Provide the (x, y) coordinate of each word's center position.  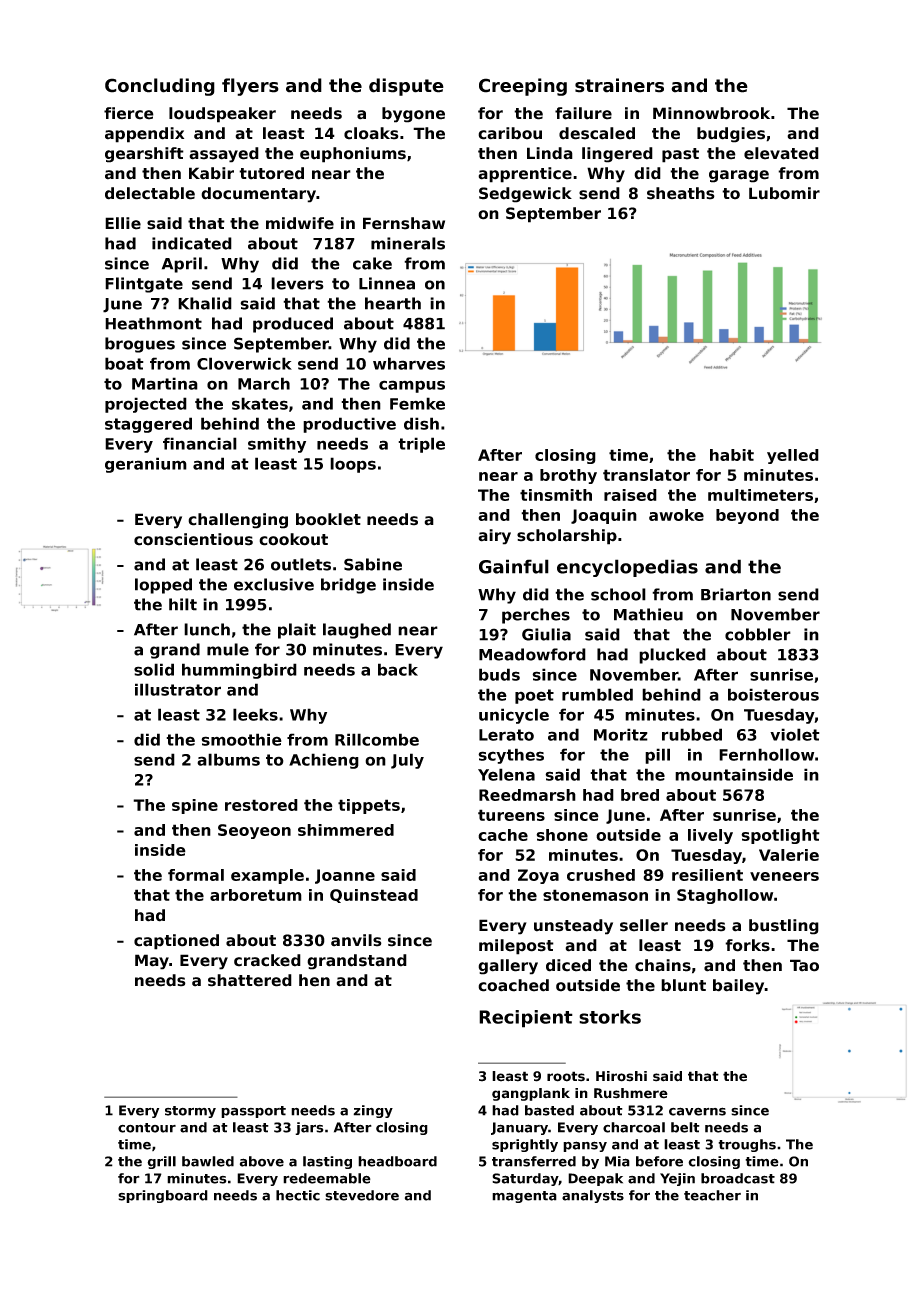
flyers (250, 87)
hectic (298, 1195)
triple (421, 445)
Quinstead (374, 896)
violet (795, 734)
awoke (676, 515)
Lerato (506, 735)
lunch (207, 629)
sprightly (525, 1145)
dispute (406, 87)
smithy (277, 445)
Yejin (677, 1179)
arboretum (256, 895)
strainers (619, 85)
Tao (804, 965)
